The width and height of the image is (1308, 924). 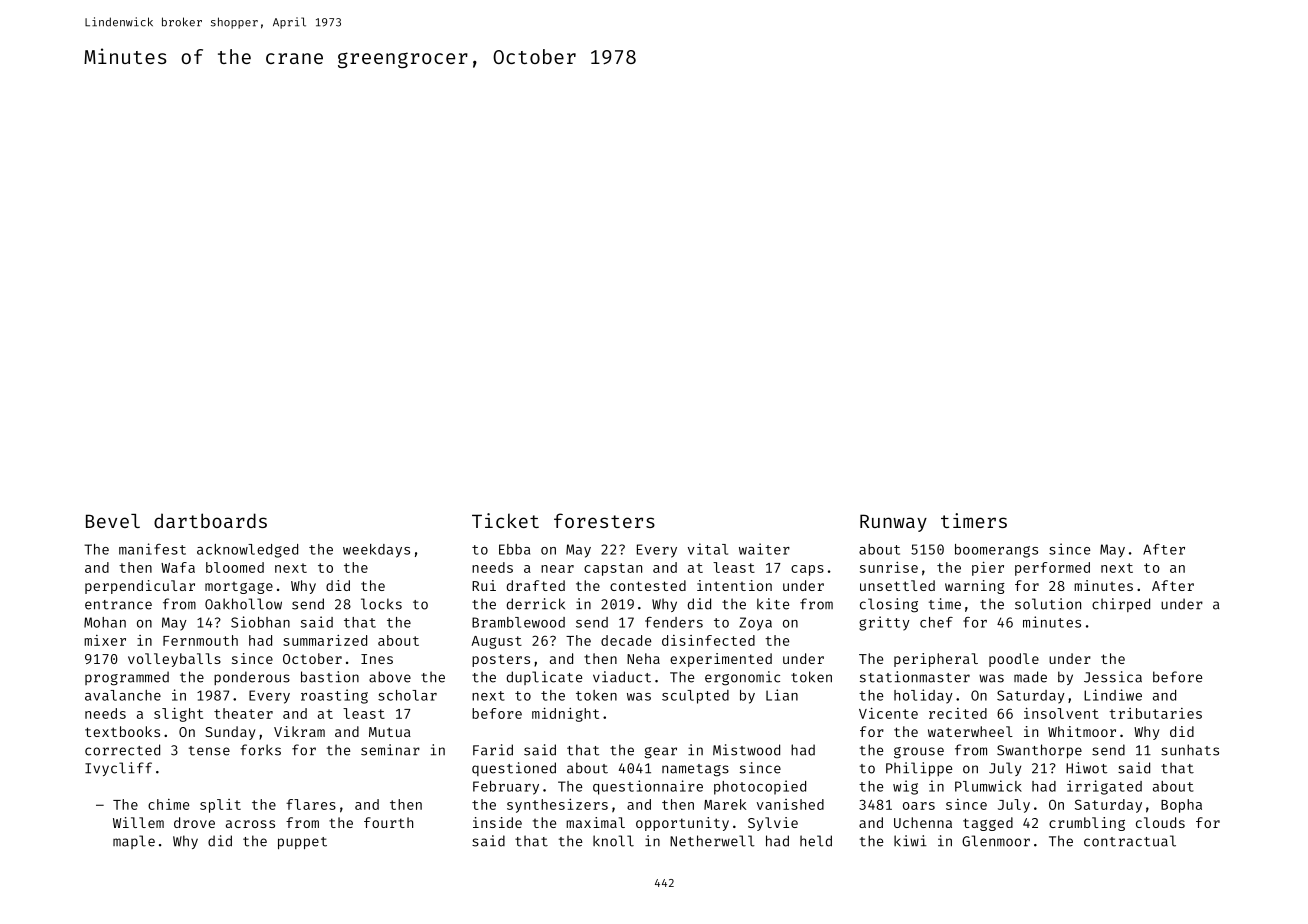 What do you see at coordinates (708, 549) in the image?
I see `vital` at bounding box center [708, 549].
